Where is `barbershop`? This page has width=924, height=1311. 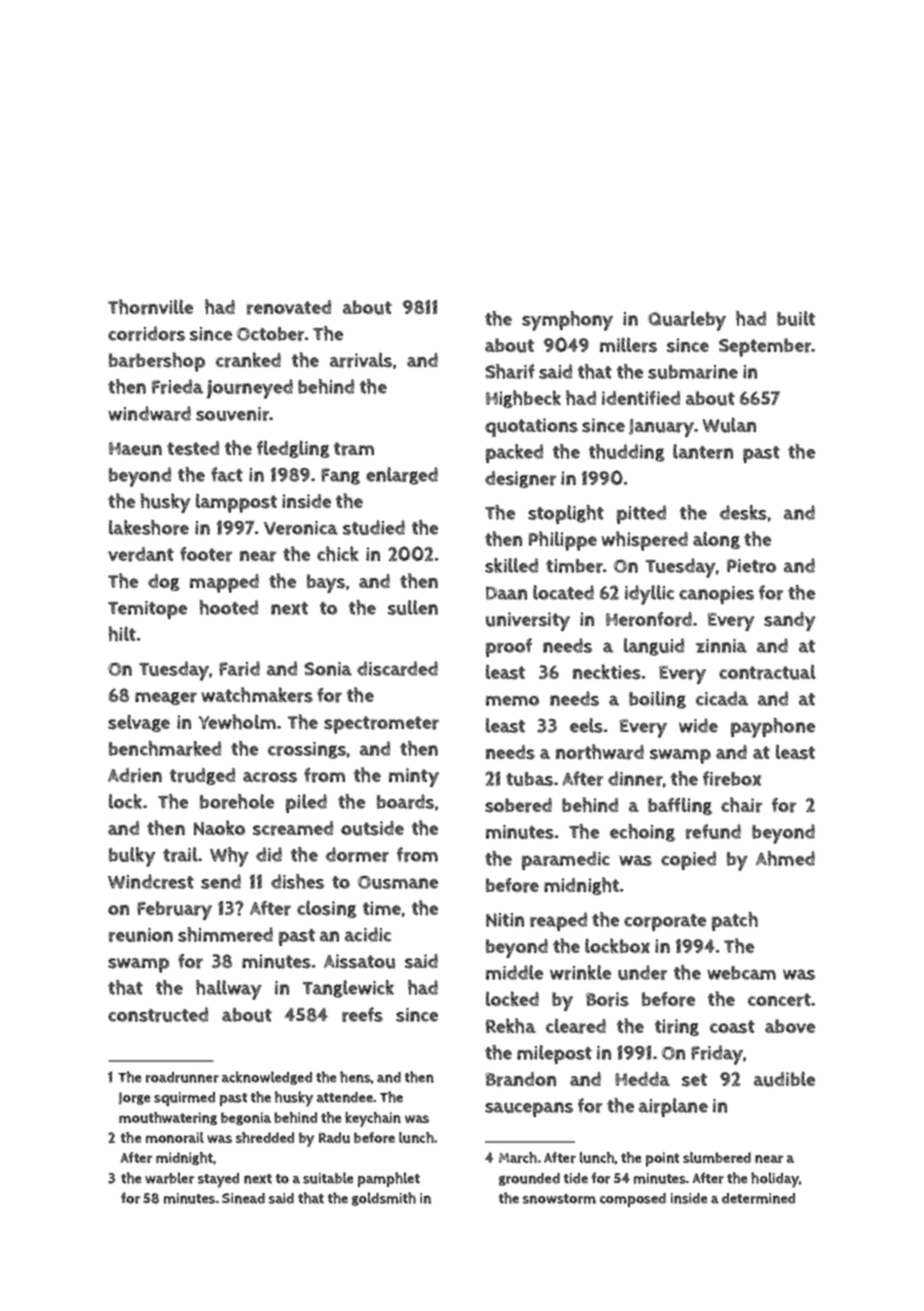
barbershop is located at coordinates (157, 362).
